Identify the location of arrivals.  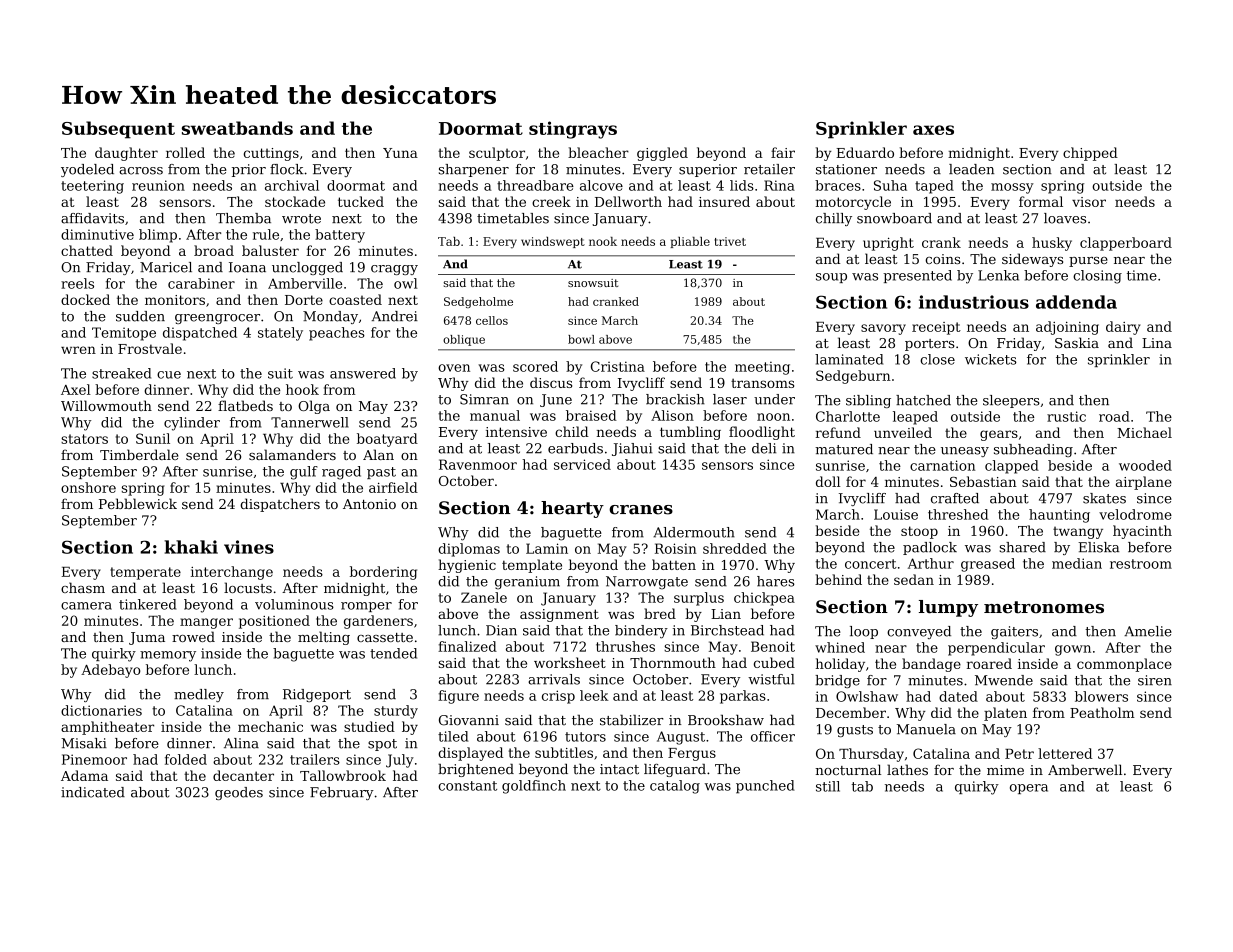
(554, 679).
